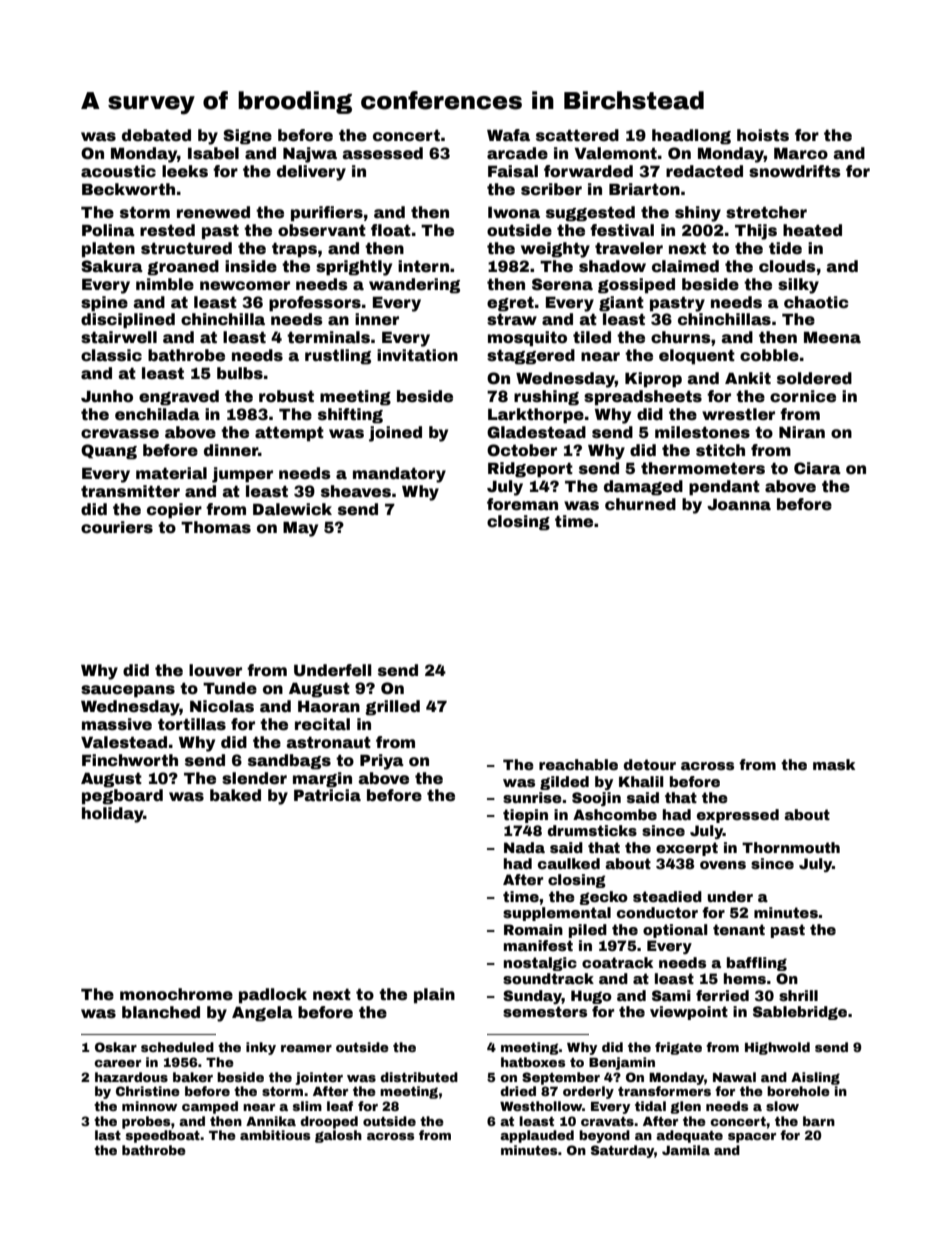 Image resolution: width=952 pixels, height=1233 pixels. What do you see at coordinates (800, 1013) in the screenshot?
I see `Sablebridge` at bounding box center [800, 1013].
